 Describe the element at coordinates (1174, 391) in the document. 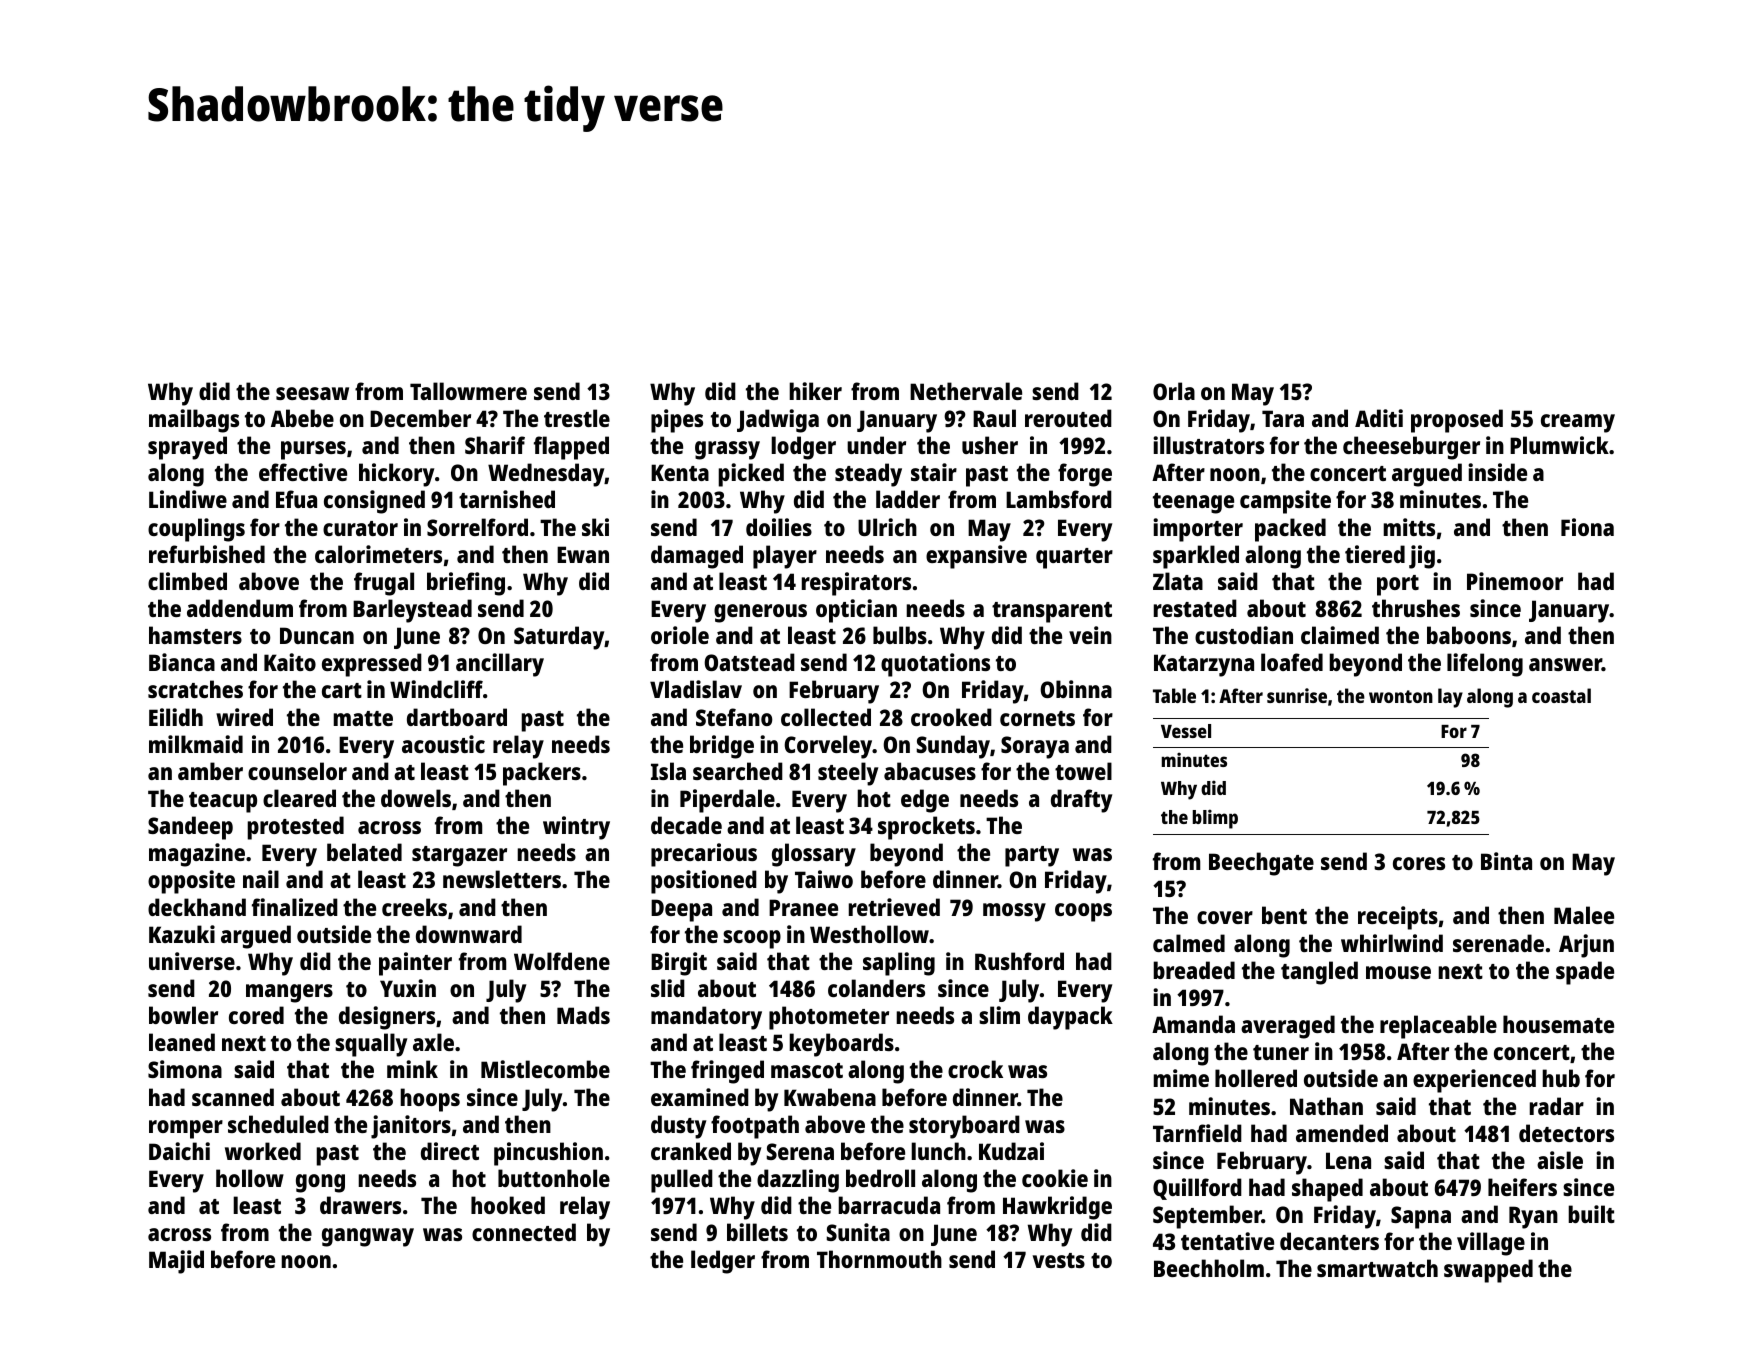

I see `Orla` at that location.
